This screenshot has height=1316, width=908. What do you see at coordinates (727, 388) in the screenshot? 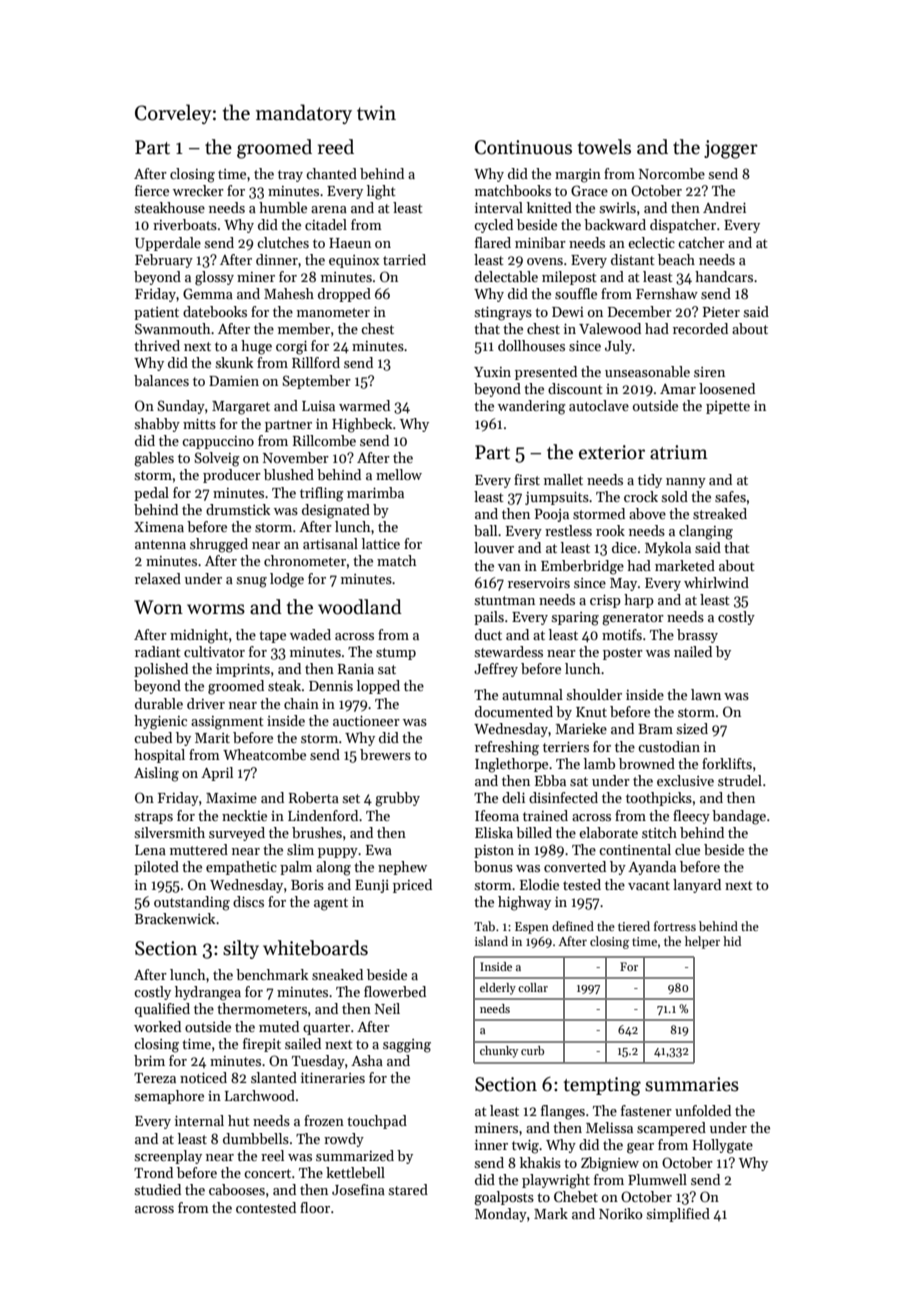
I see `loosened` at bounding box center [727, 388].
